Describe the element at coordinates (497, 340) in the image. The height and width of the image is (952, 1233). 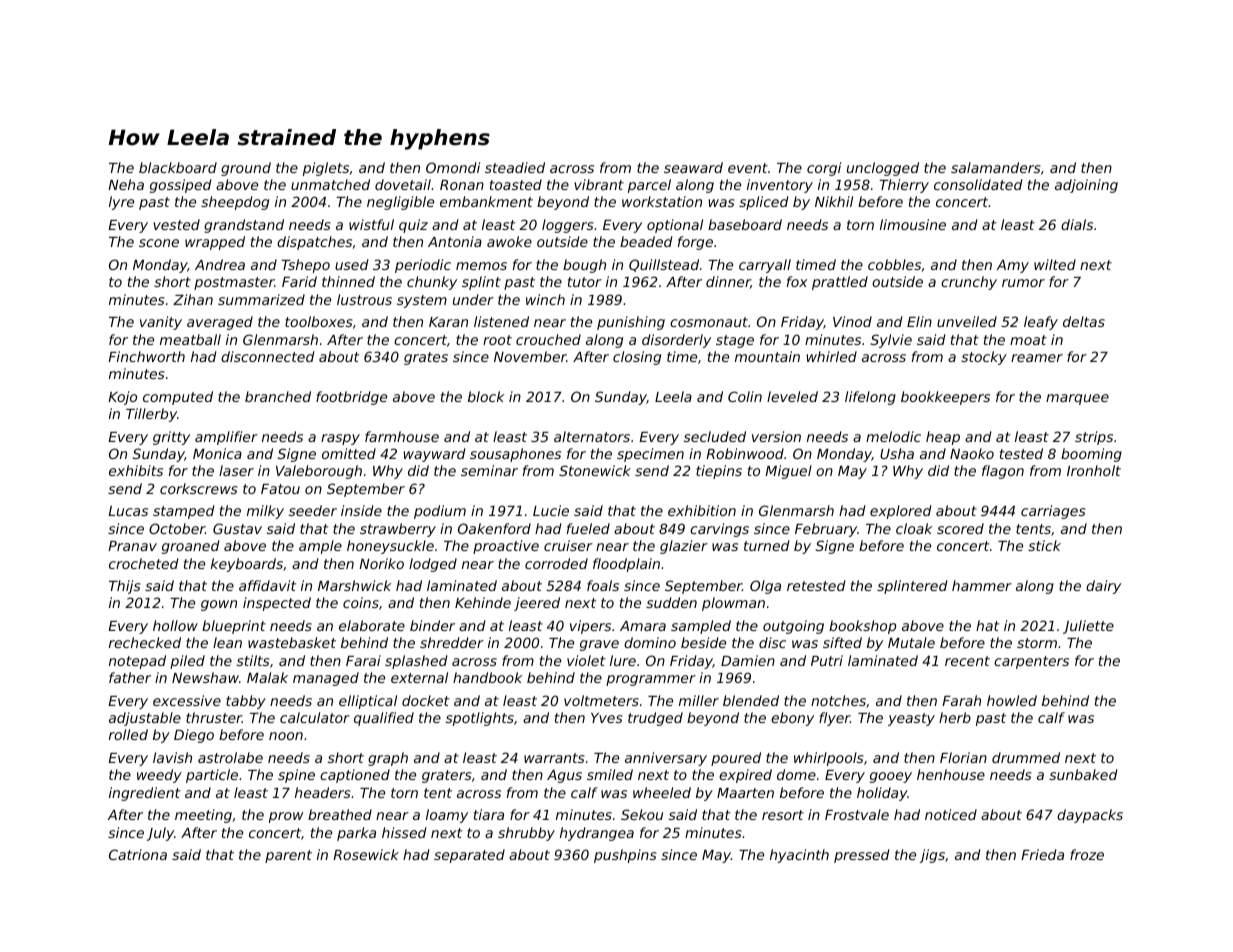
I see `root` at that location.
